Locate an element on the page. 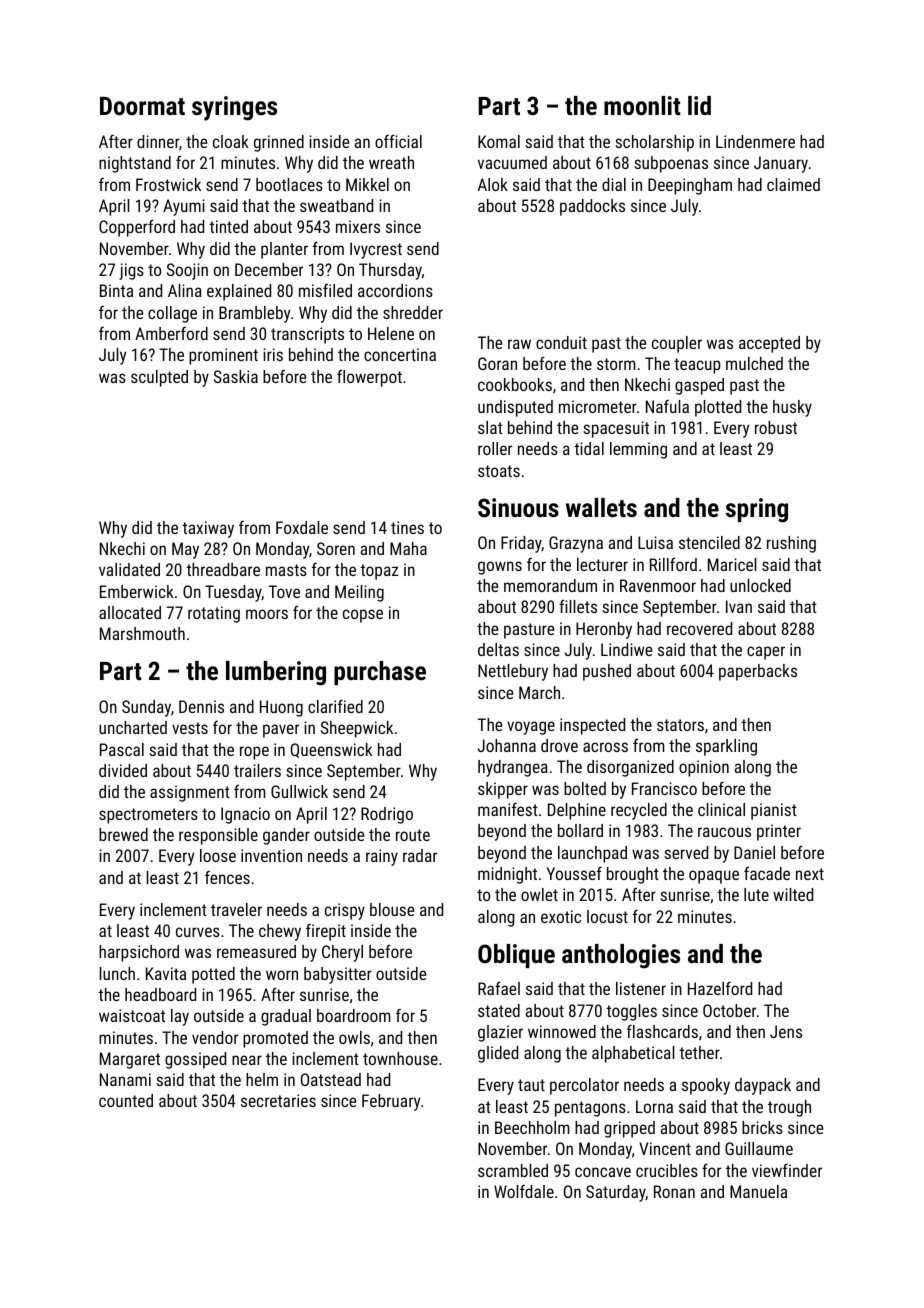 Image resolution: width=924 pixels, height=1308 pixels. tinted is located at coordinates (228, 226).
